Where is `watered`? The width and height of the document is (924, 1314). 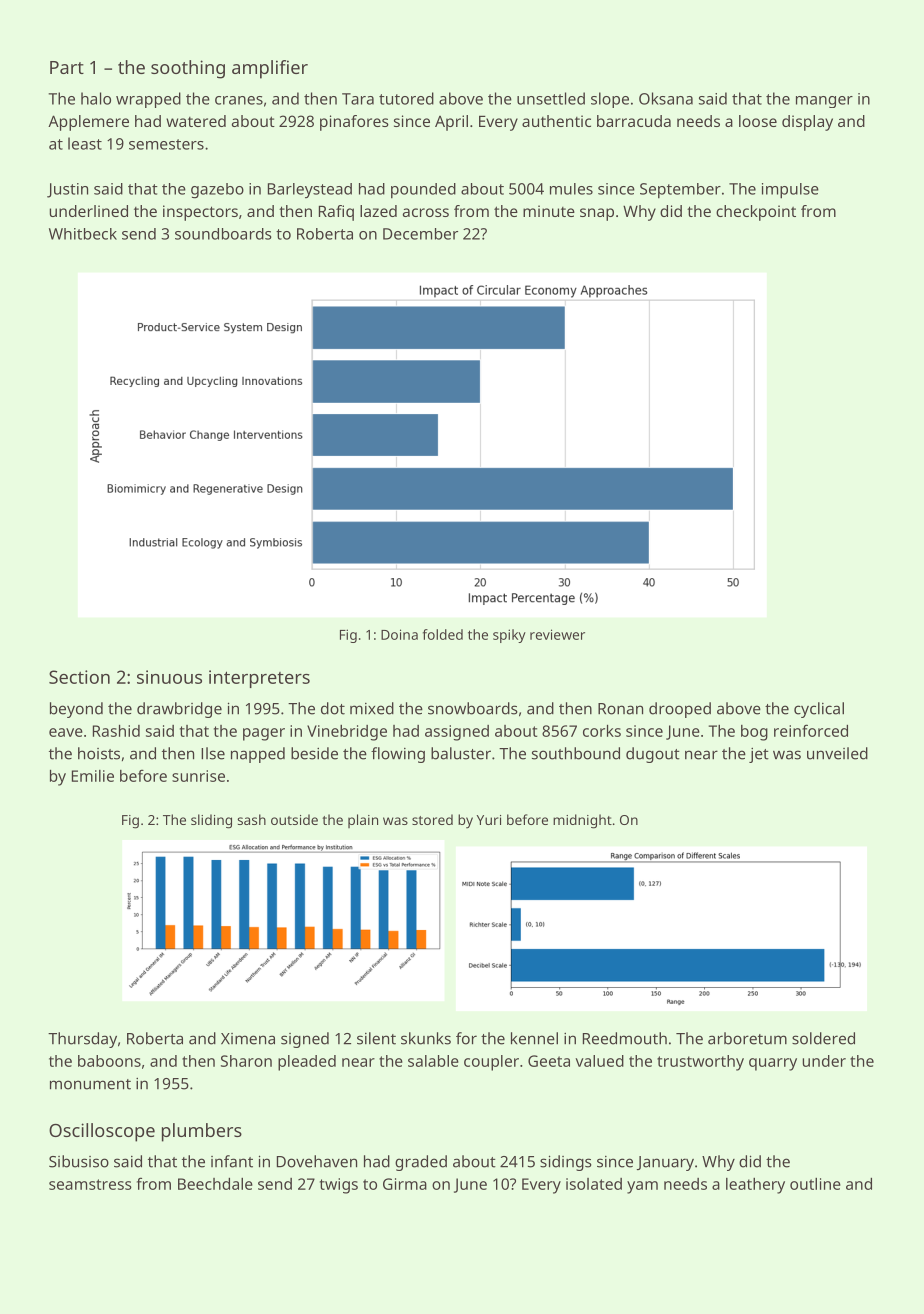 watered is located at coordinates (196, 121).
